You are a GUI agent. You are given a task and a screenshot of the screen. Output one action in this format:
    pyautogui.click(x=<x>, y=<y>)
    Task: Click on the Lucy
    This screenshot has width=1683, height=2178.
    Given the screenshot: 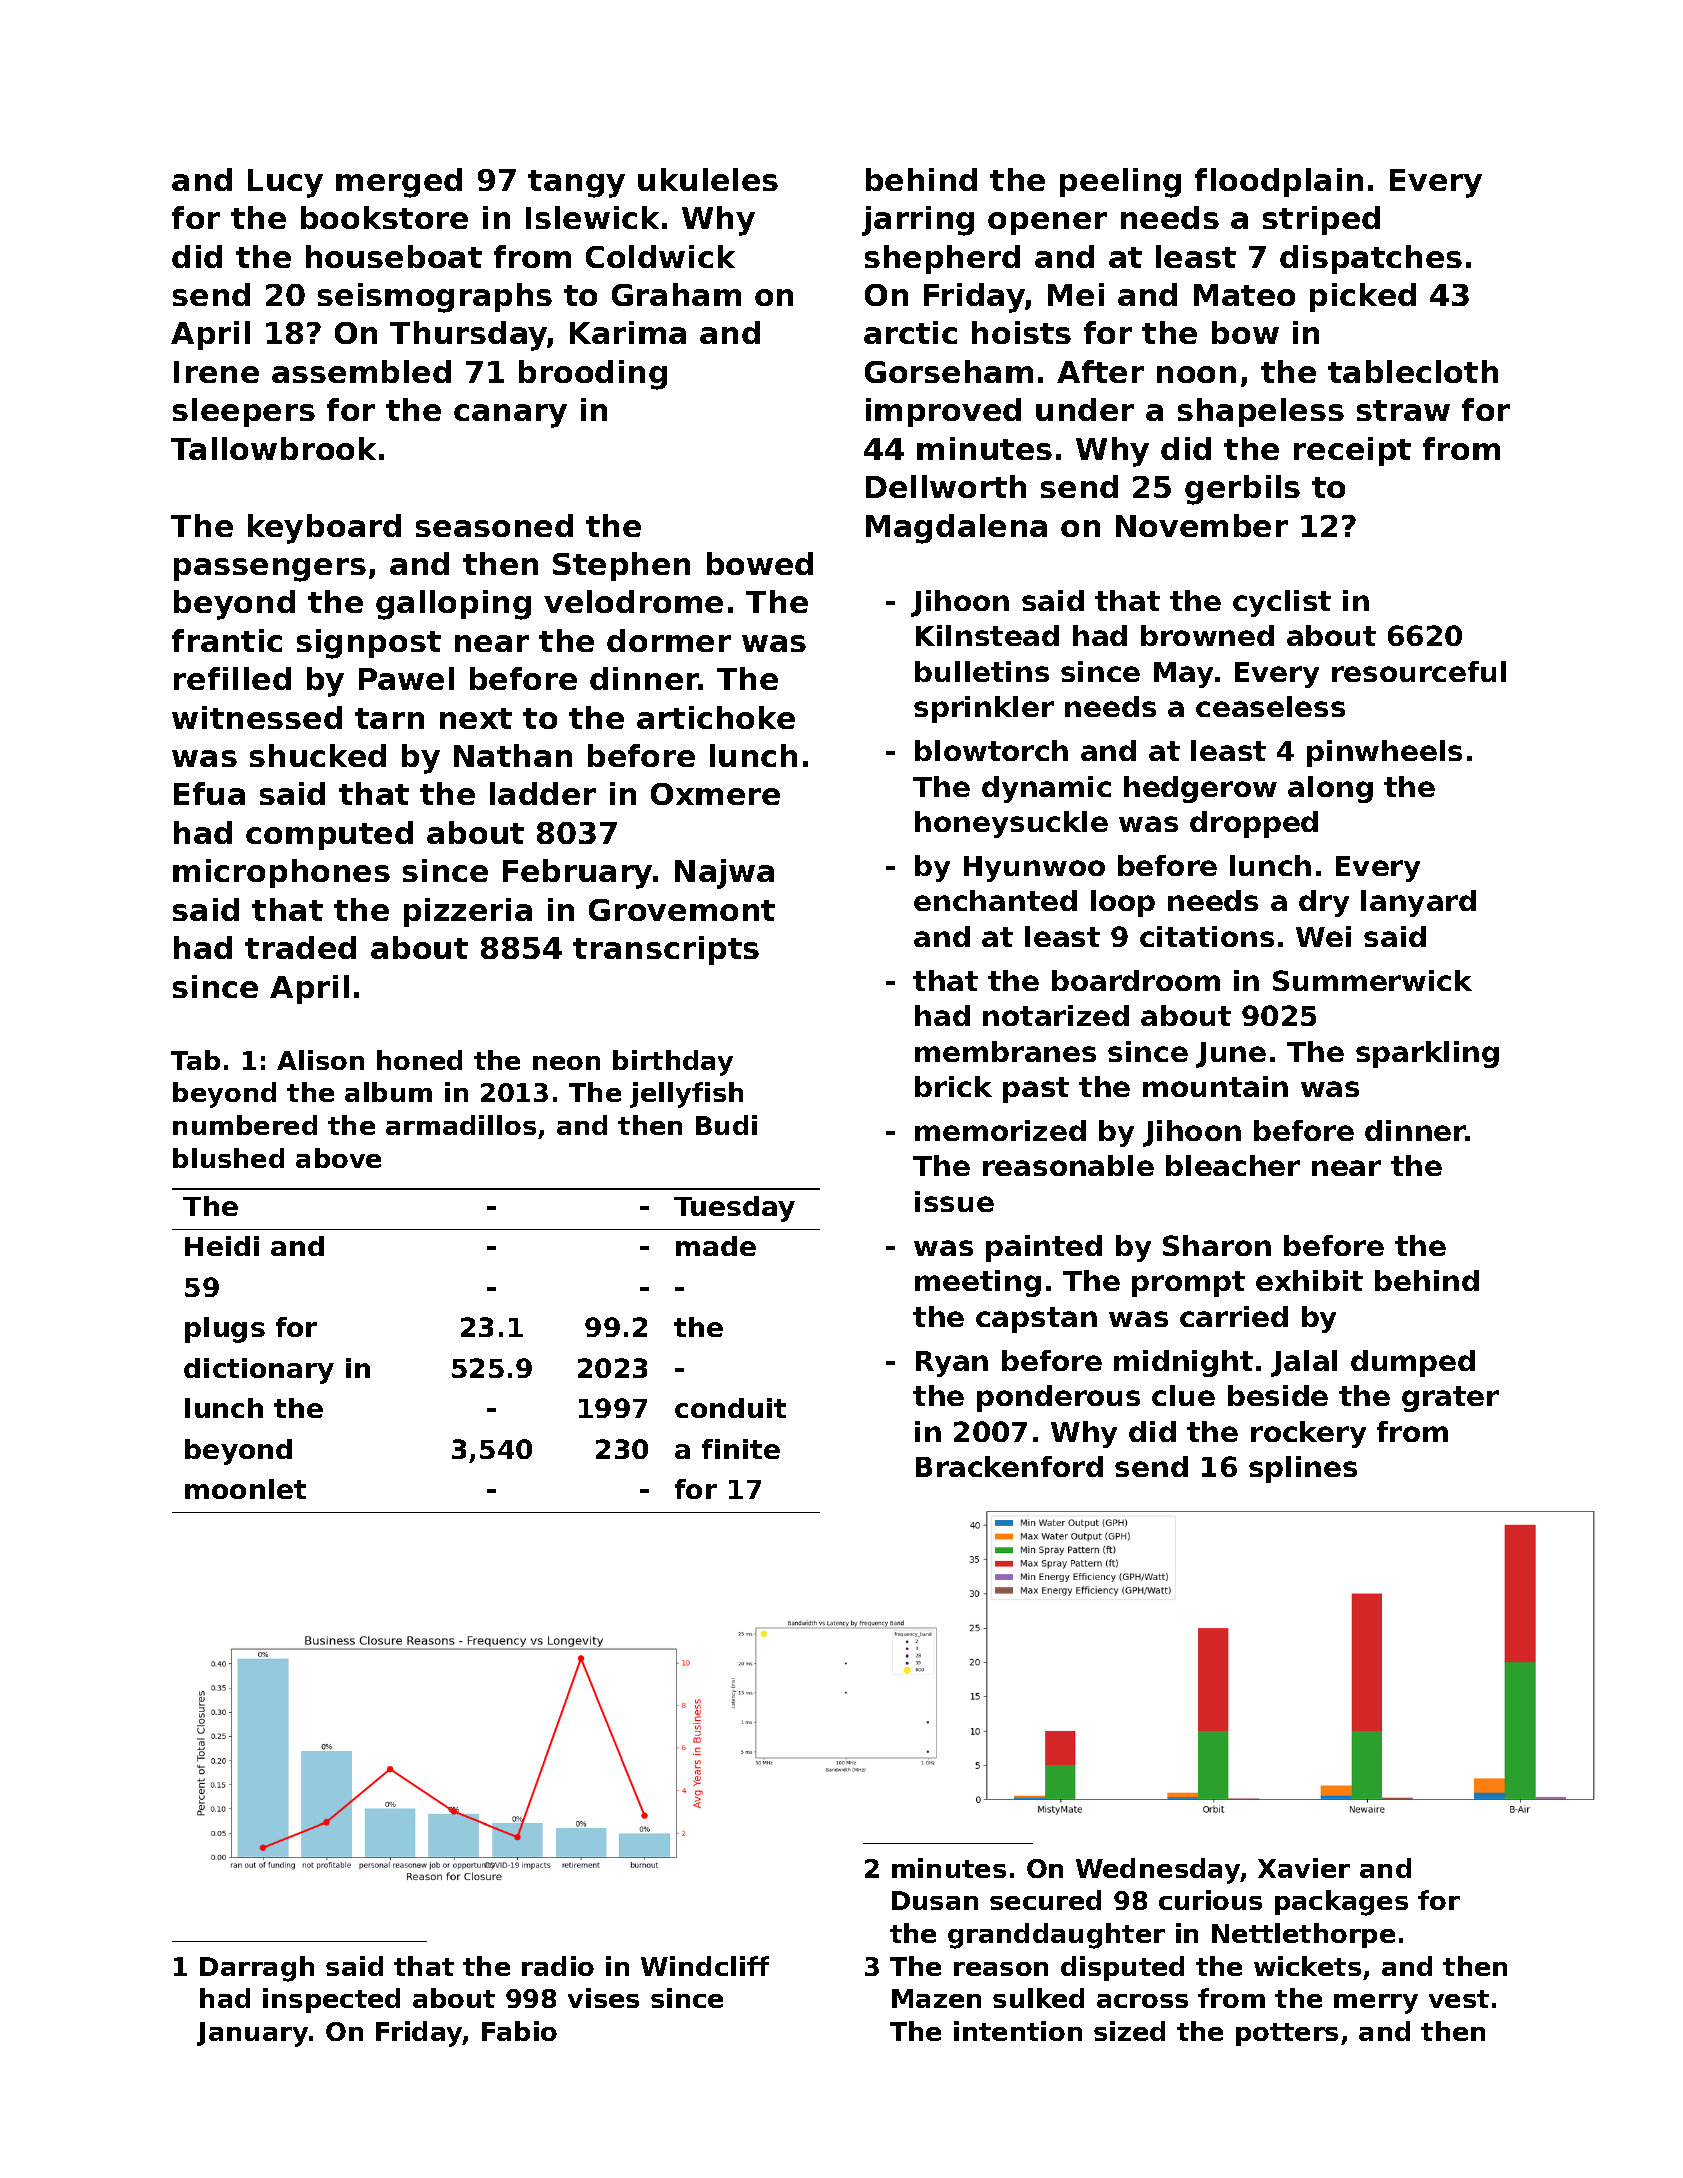 What is the action you would take?
    pyautogui.click(x=285, y=183)
